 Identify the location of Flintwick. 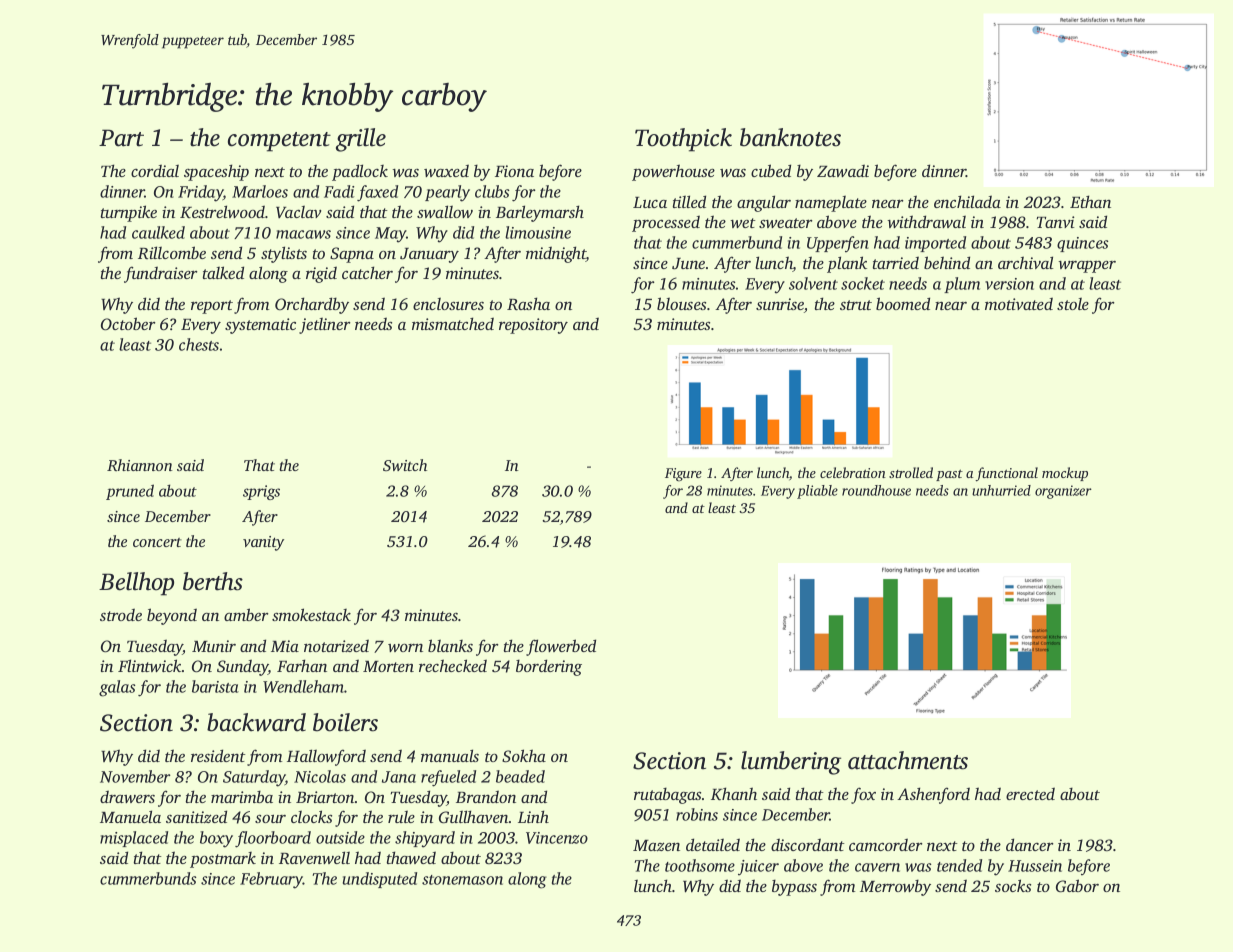
(150, 665).
